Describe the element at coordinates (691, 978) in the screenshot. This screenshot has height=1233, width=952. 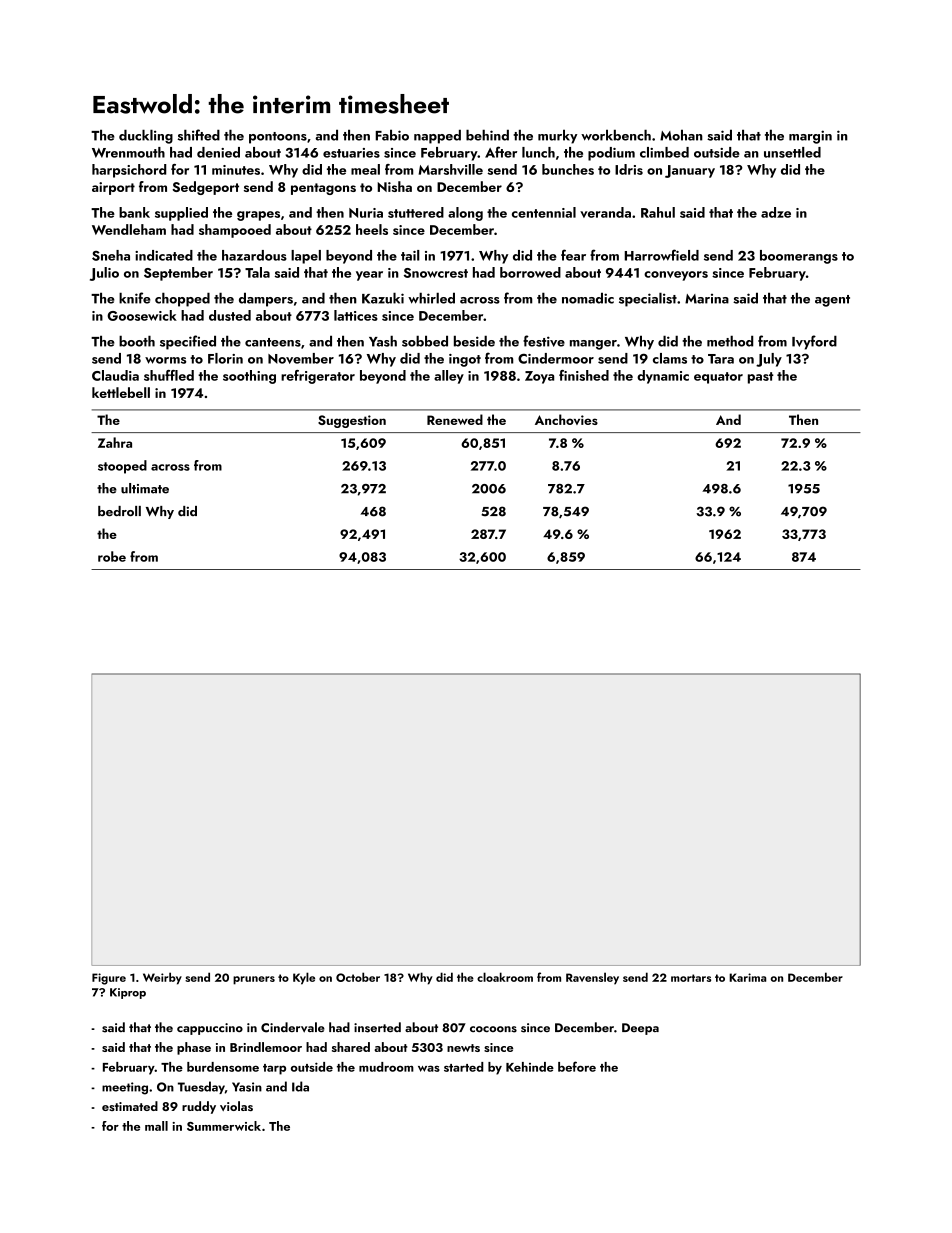
I see `mortars` at that location.
